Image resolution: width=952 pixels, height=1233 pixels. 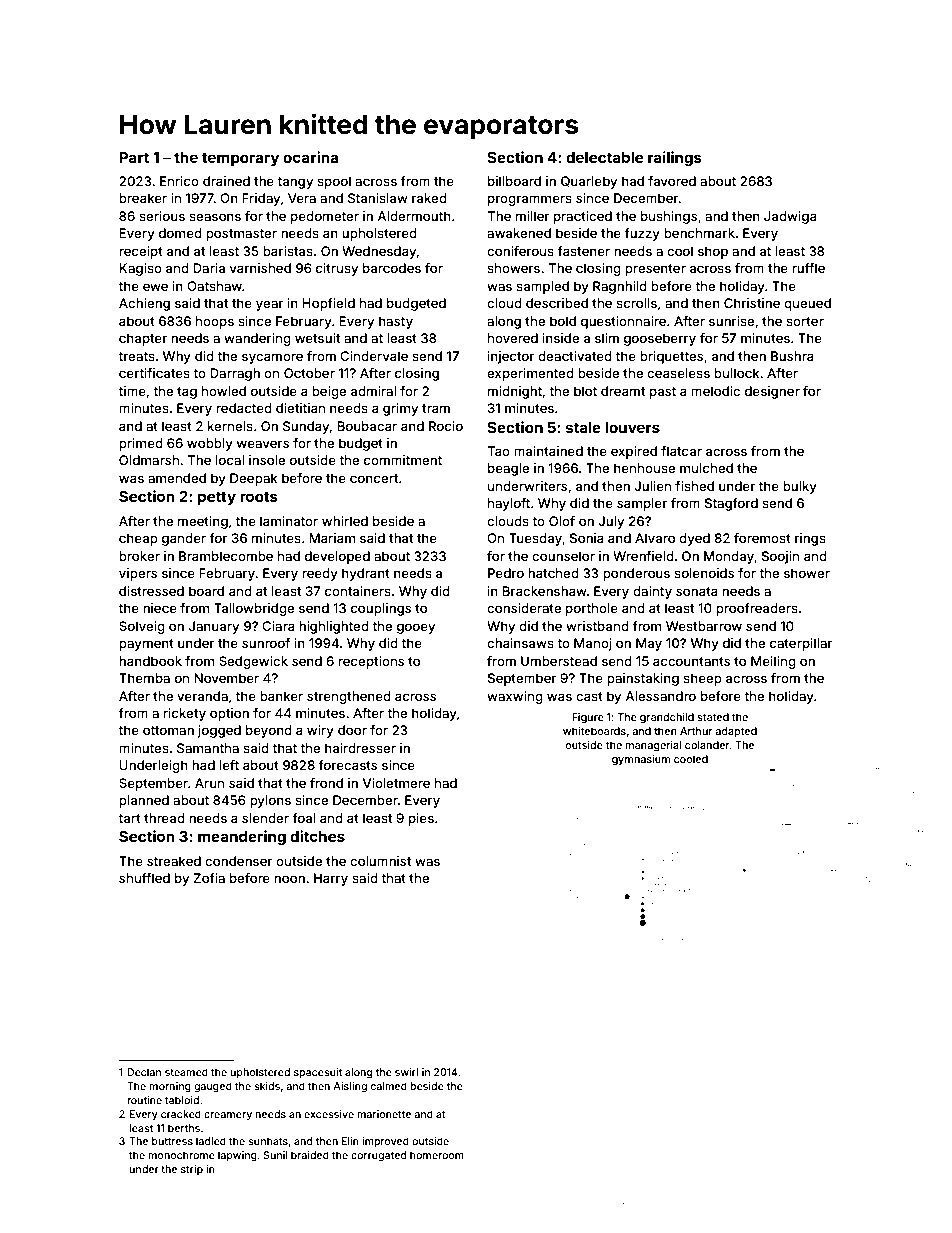 What do you see at coordinates (380, 861) in the screenshot?
I see `columnist` at bounding box center [380, 861].
